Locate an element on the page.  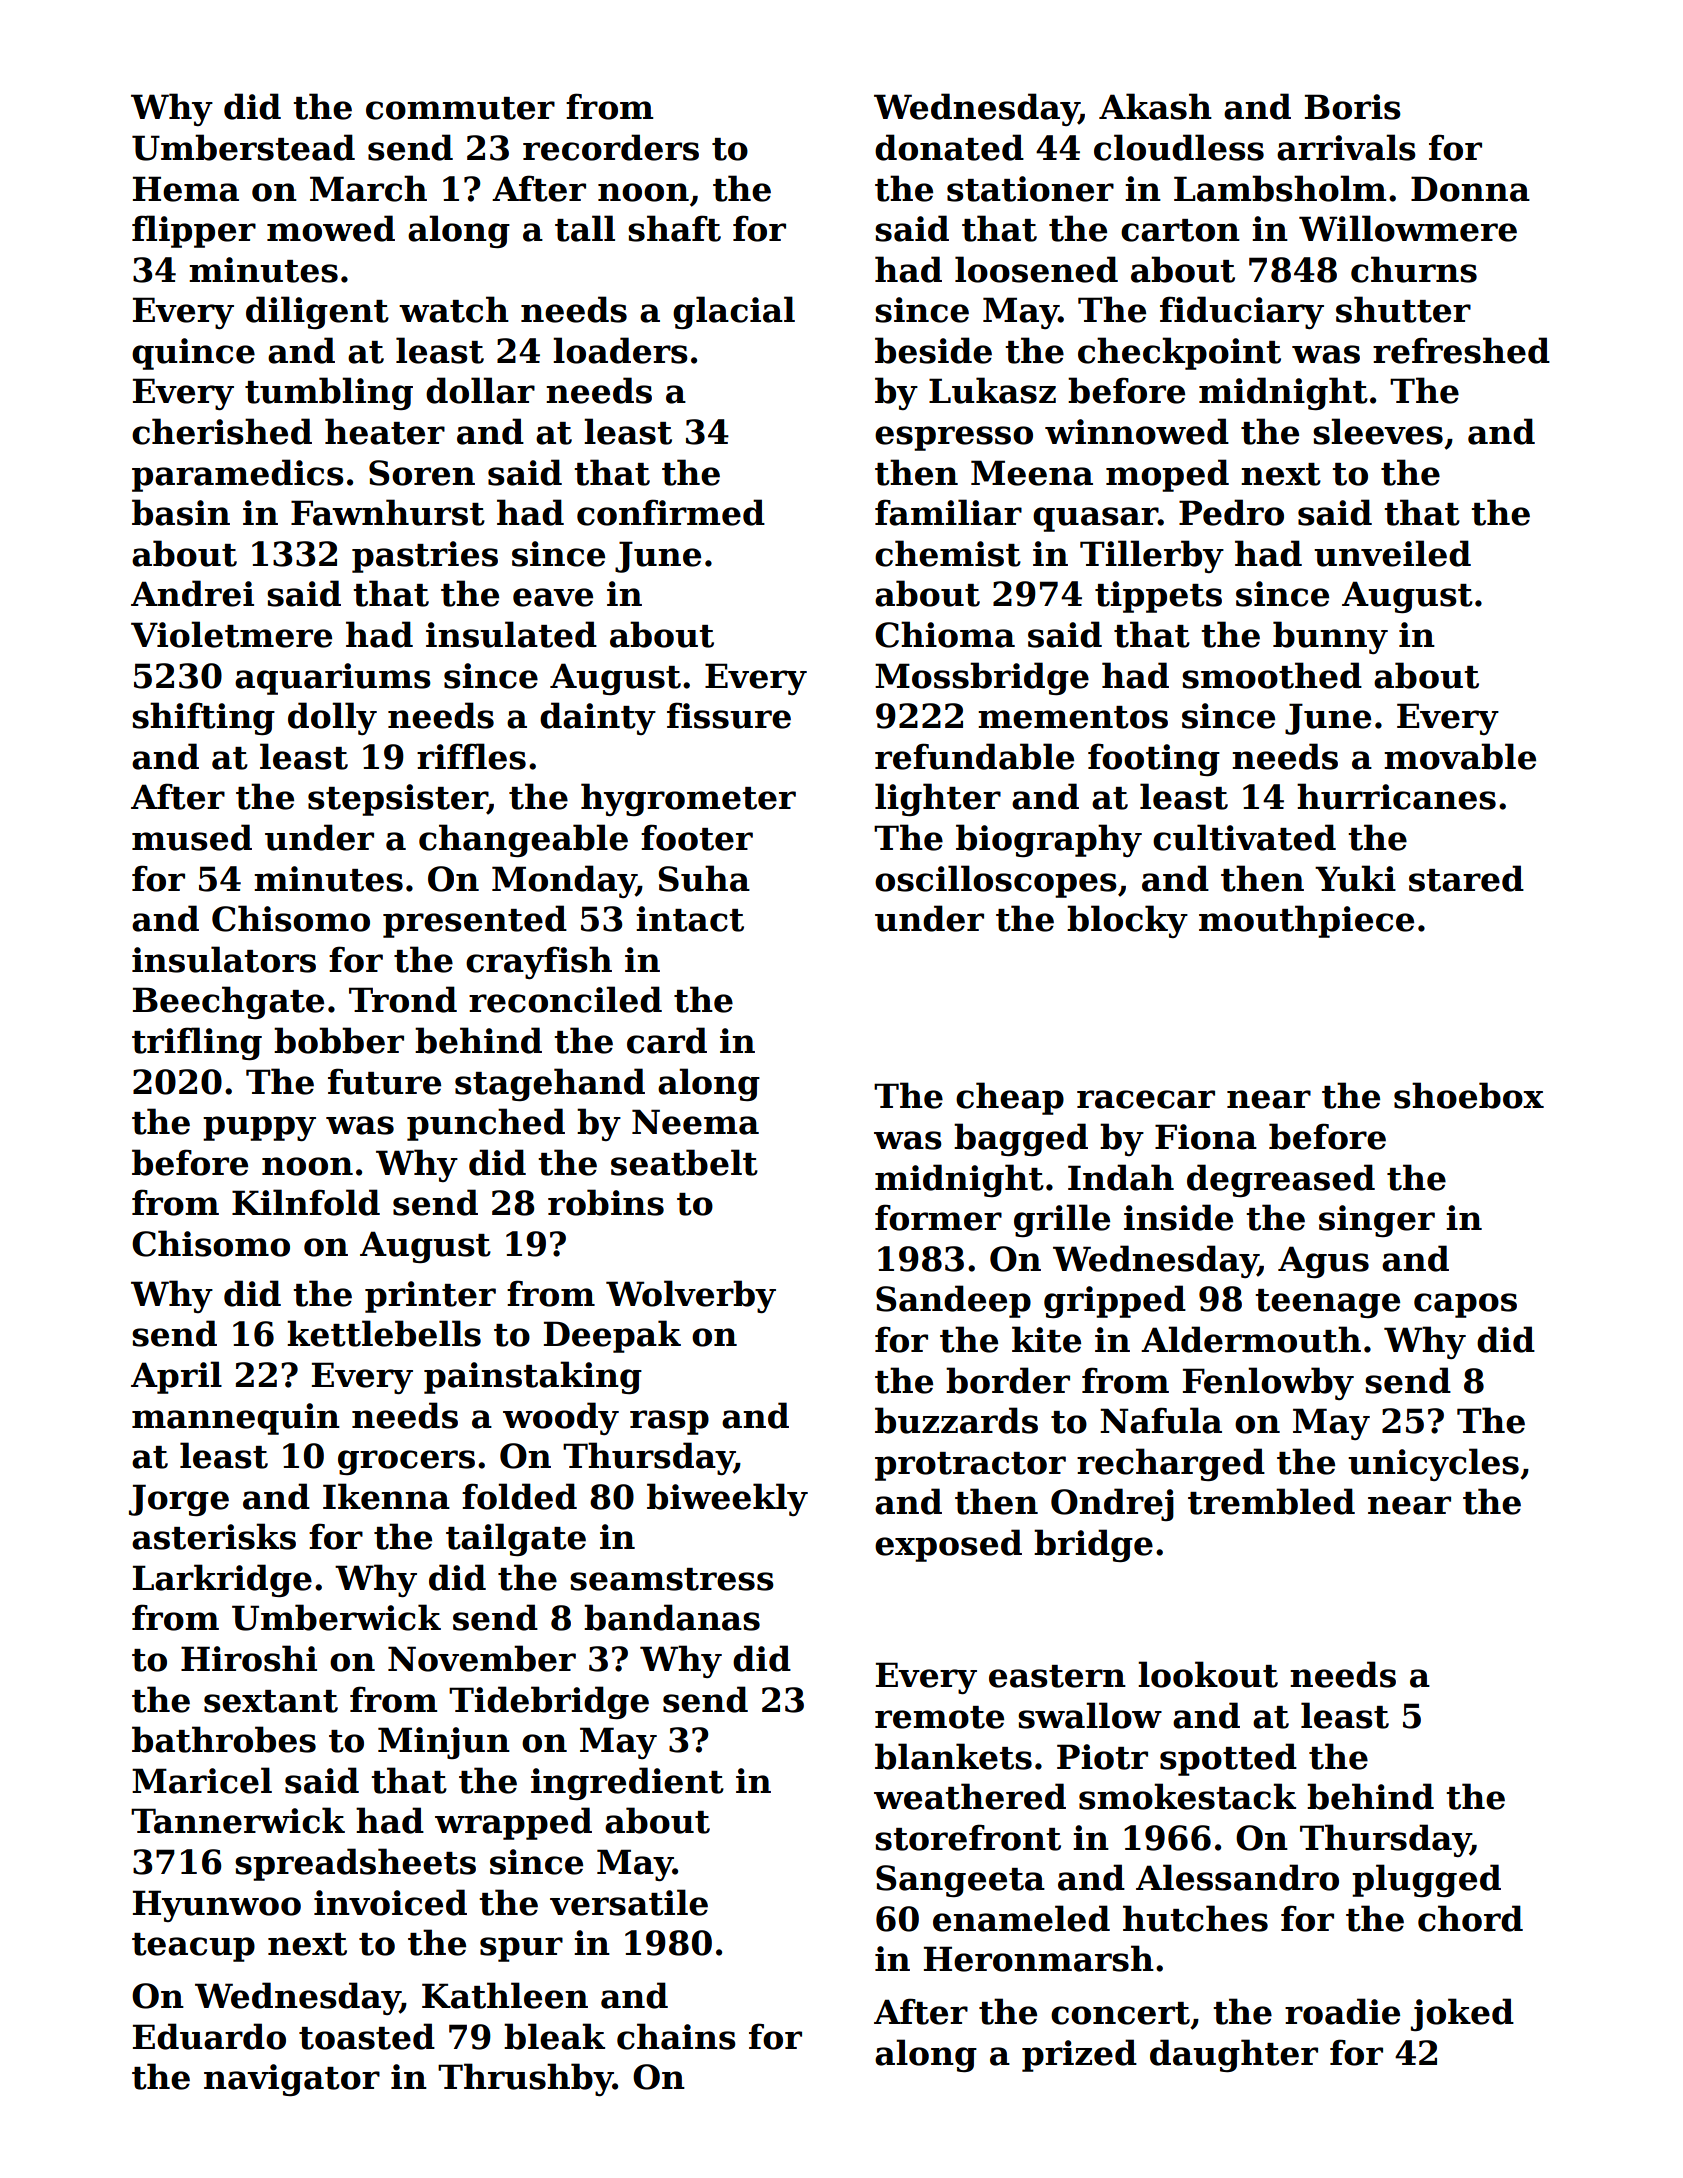
Hyunwoo is located at coordinates (217, 1906).
